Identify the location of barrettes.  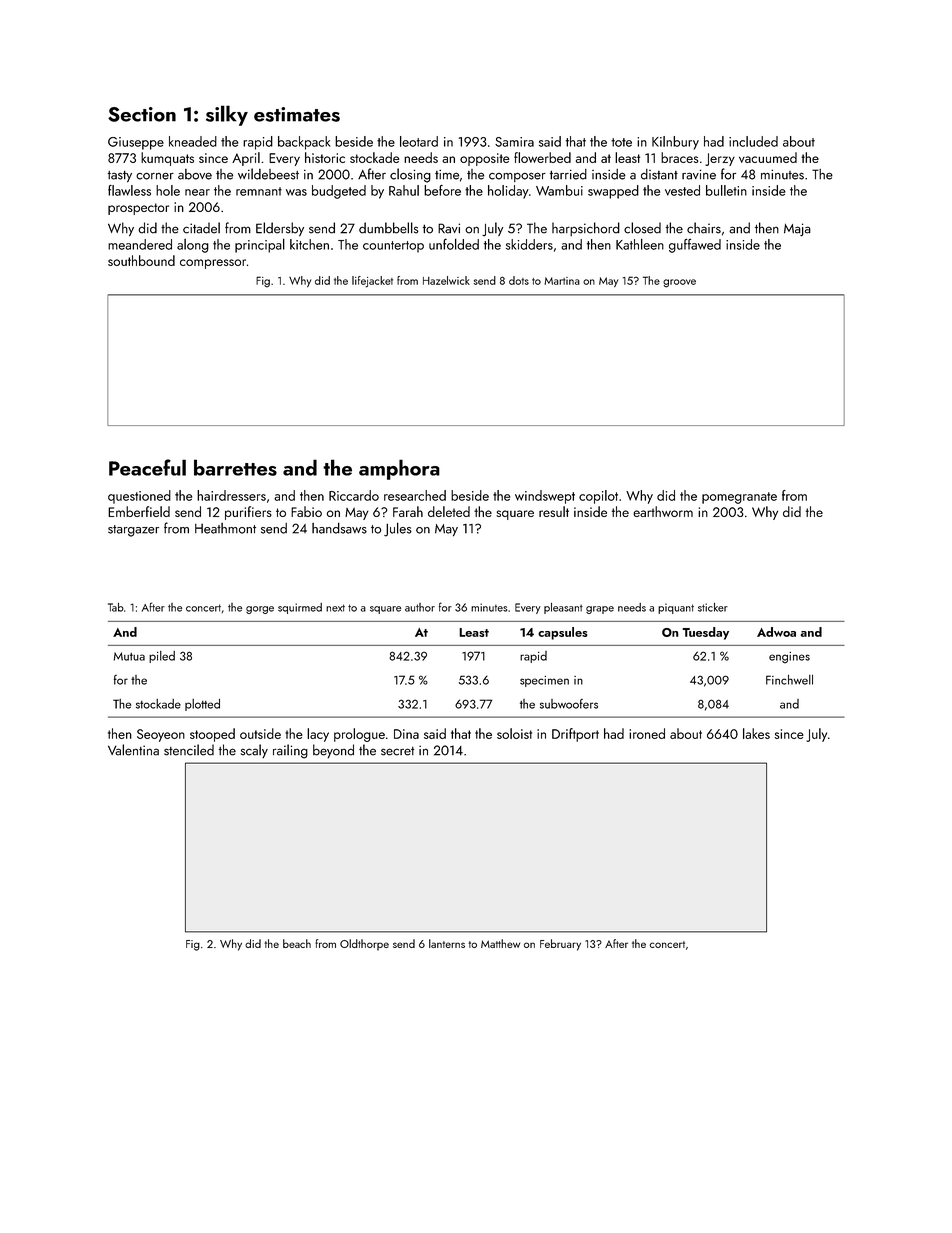
(235, 467).
